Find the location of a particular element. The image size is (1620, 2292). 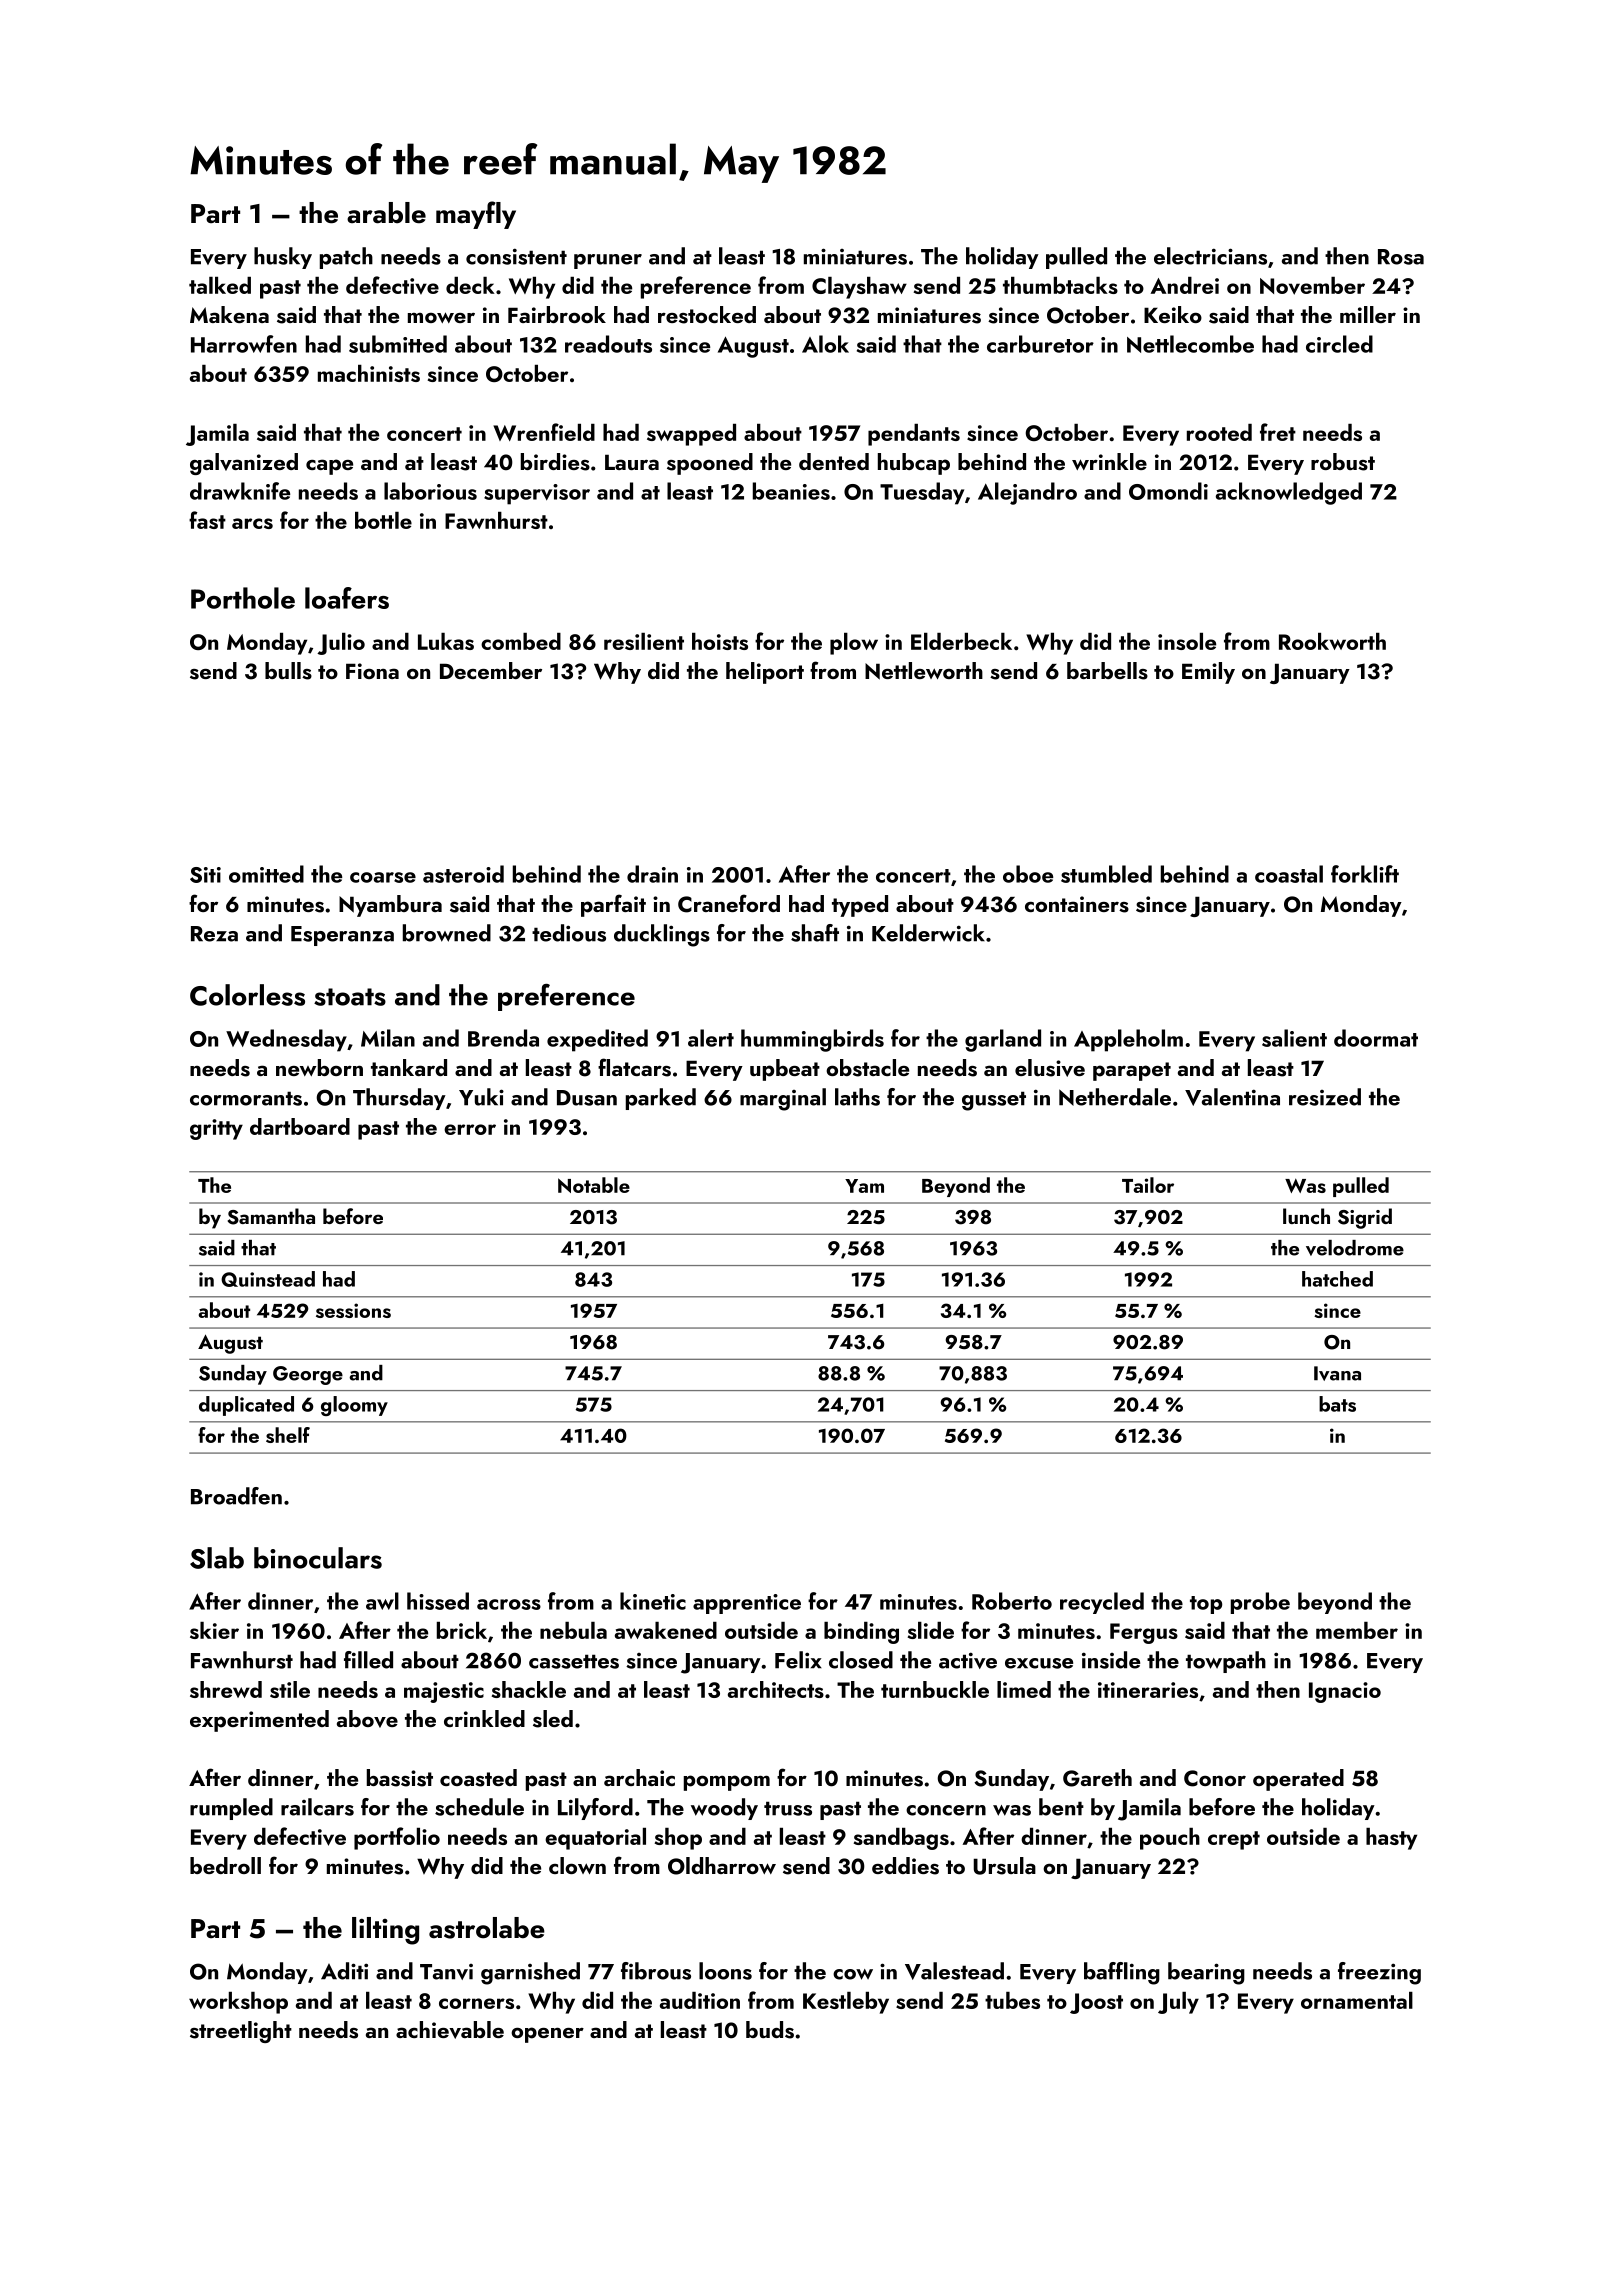

mayfly is located at coordinates (476, 215).
